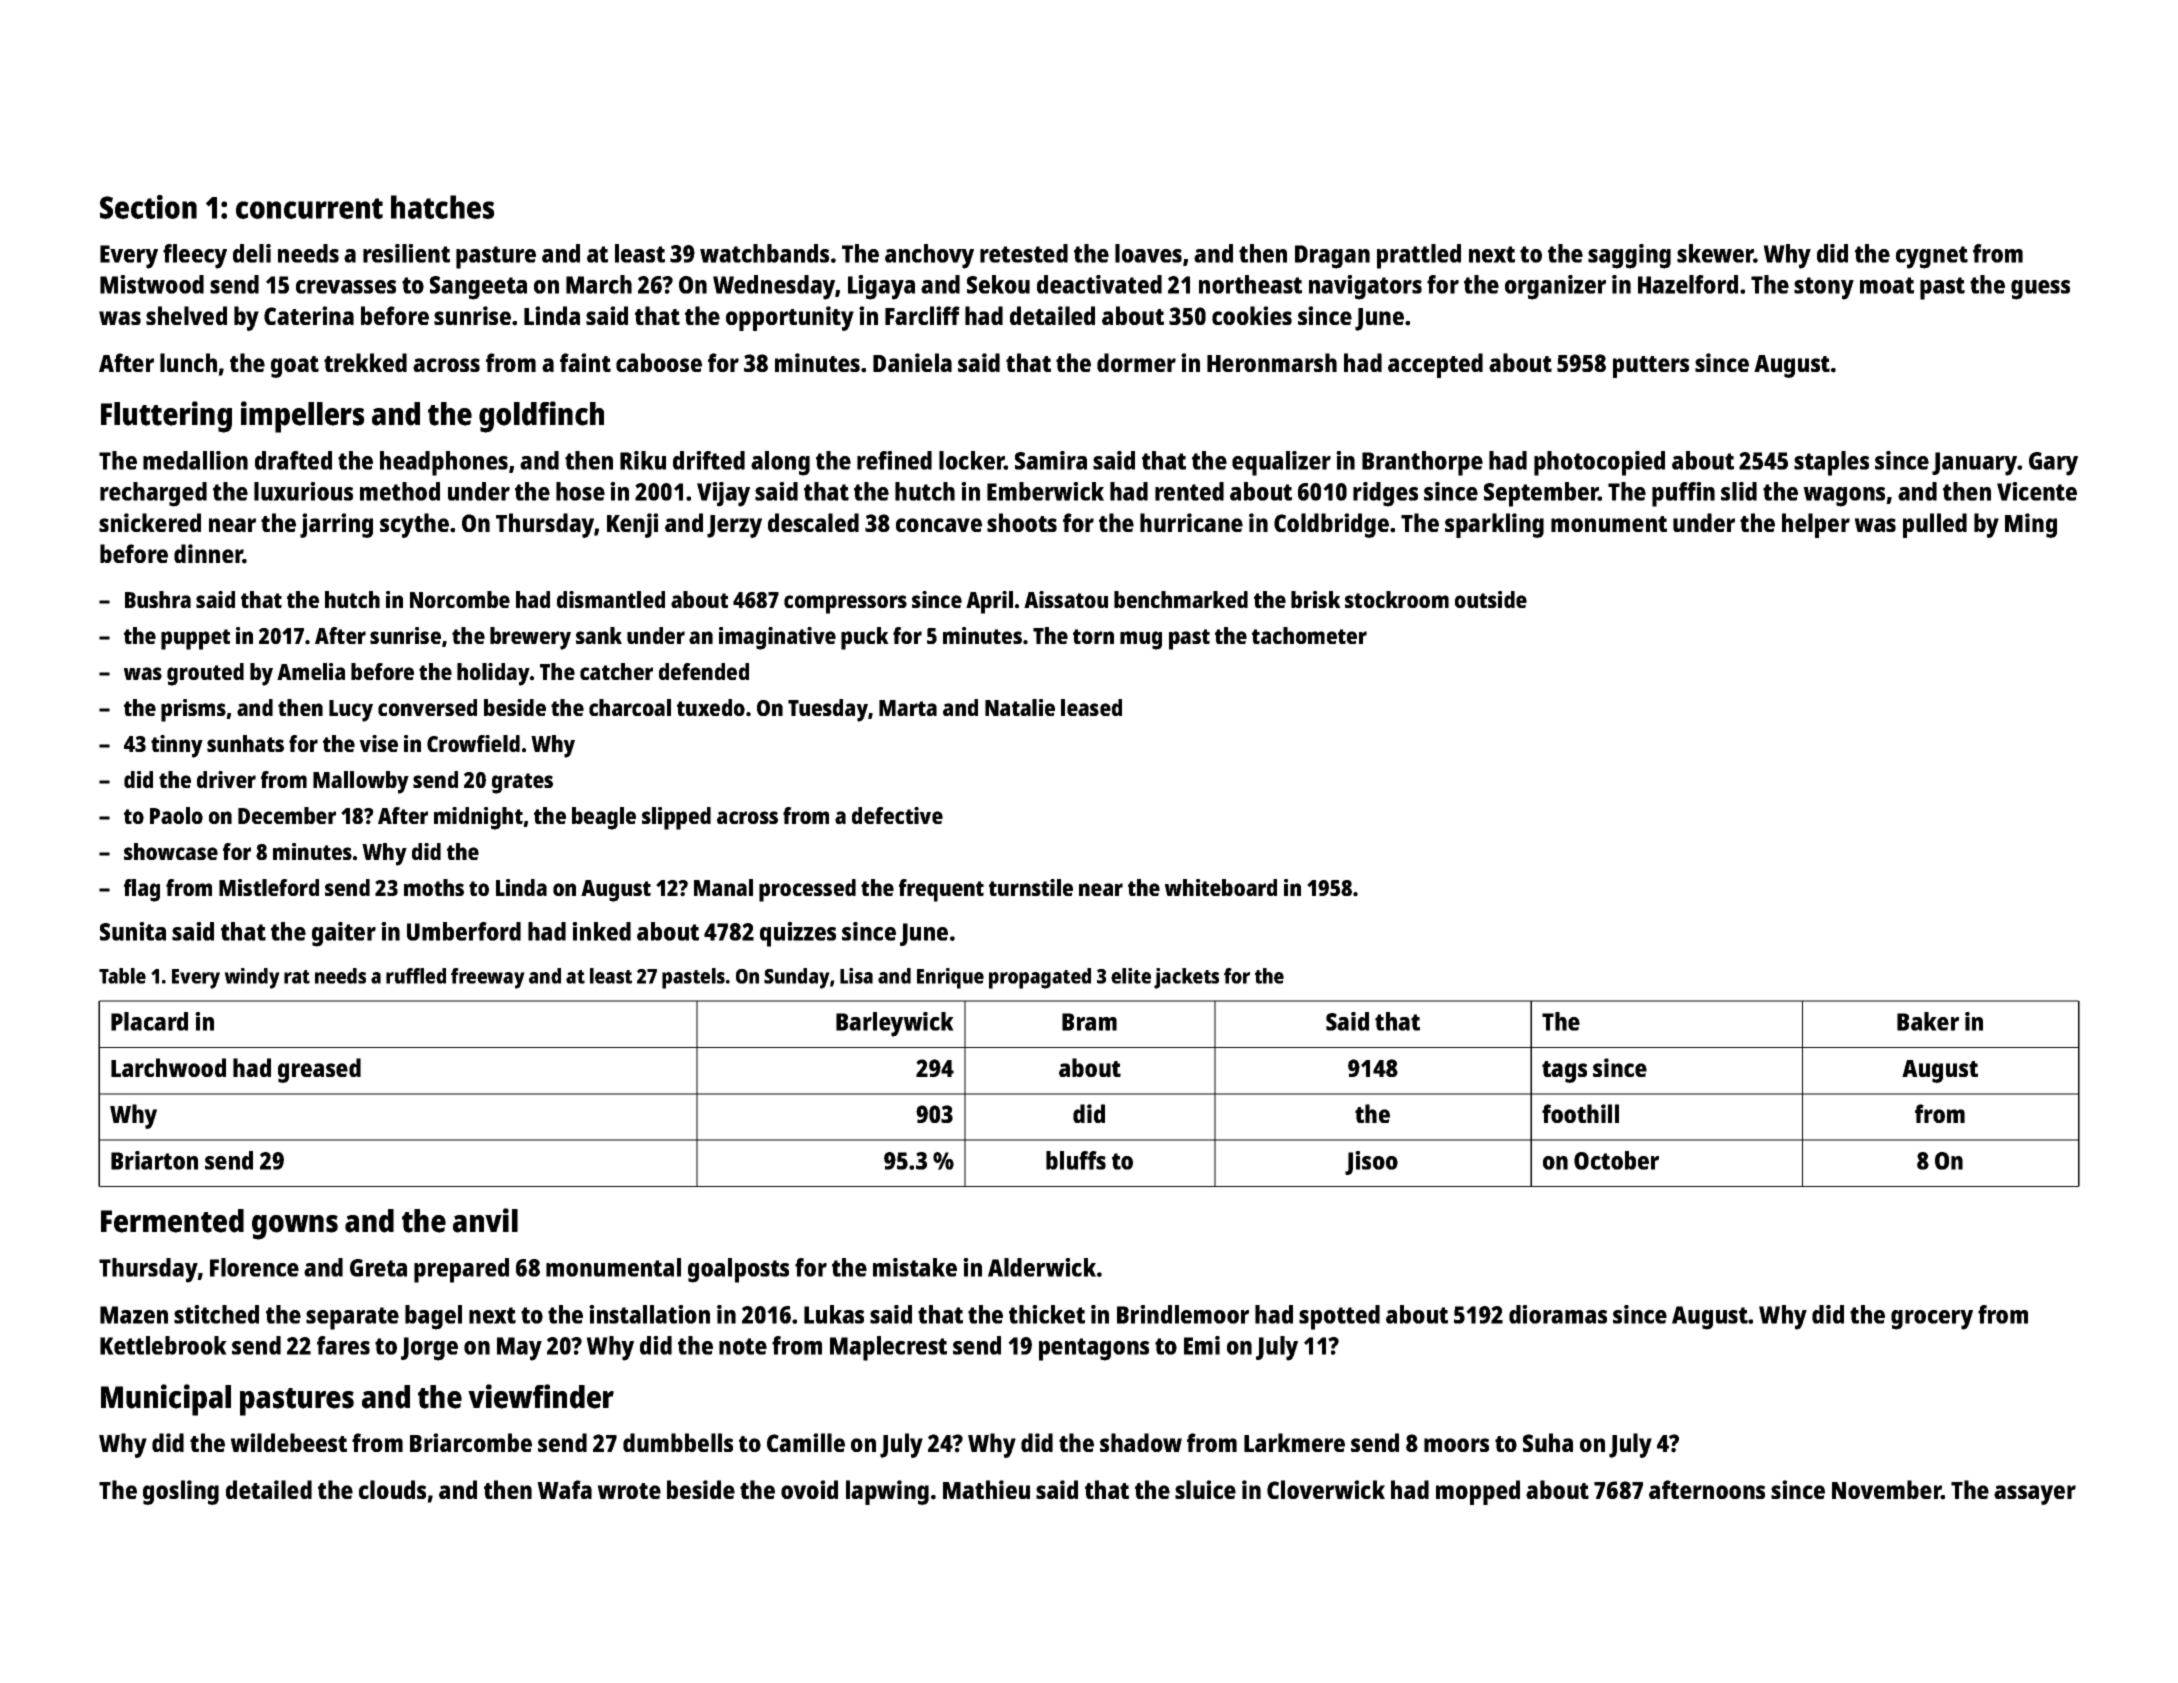  Describe the element at coordinates (1141, 1442) in the screenshot. I see `shadow` at that location.
